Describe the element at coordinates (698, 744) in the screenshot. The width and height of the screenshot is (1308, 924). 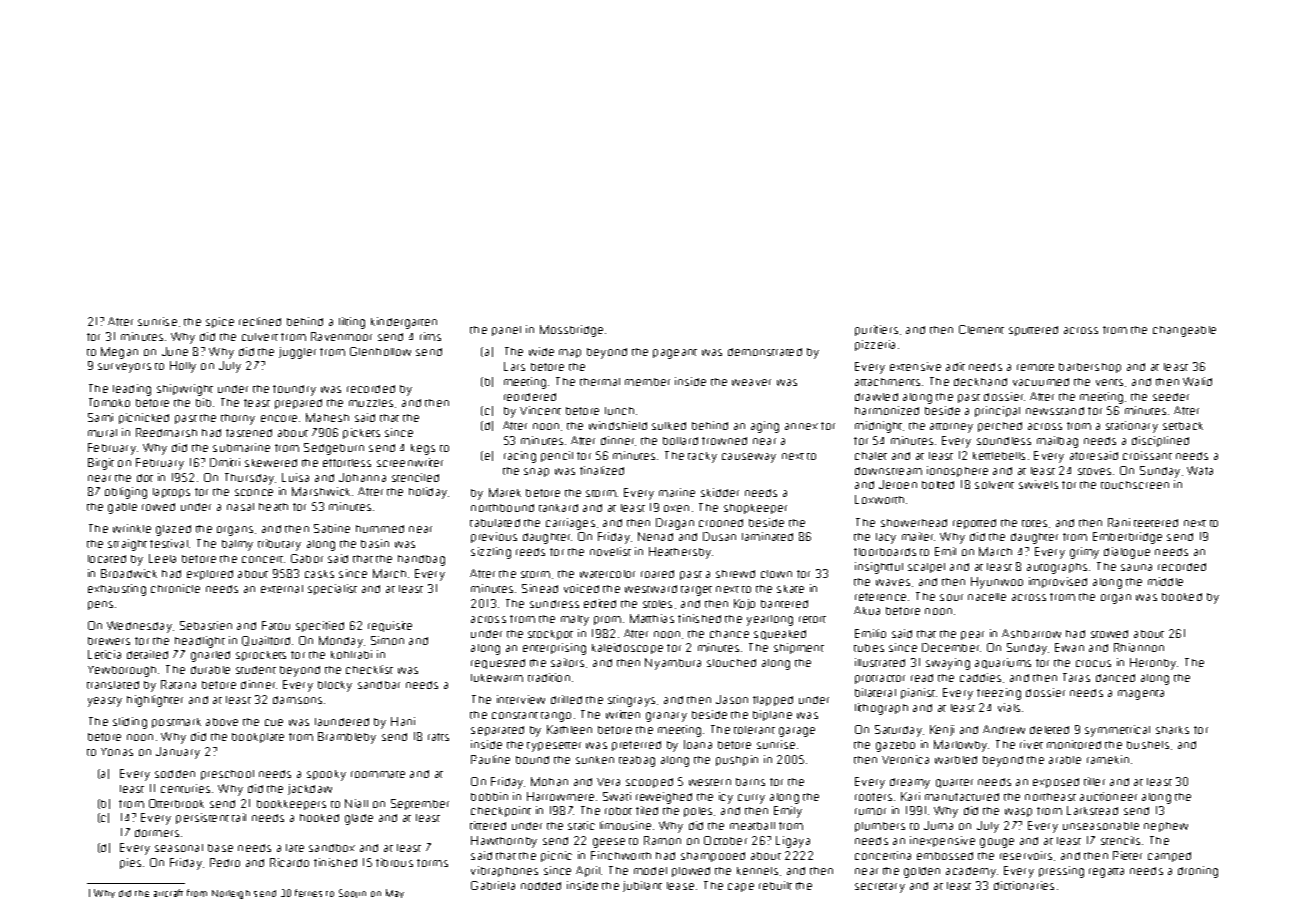
I see `Ioana` at that location.
